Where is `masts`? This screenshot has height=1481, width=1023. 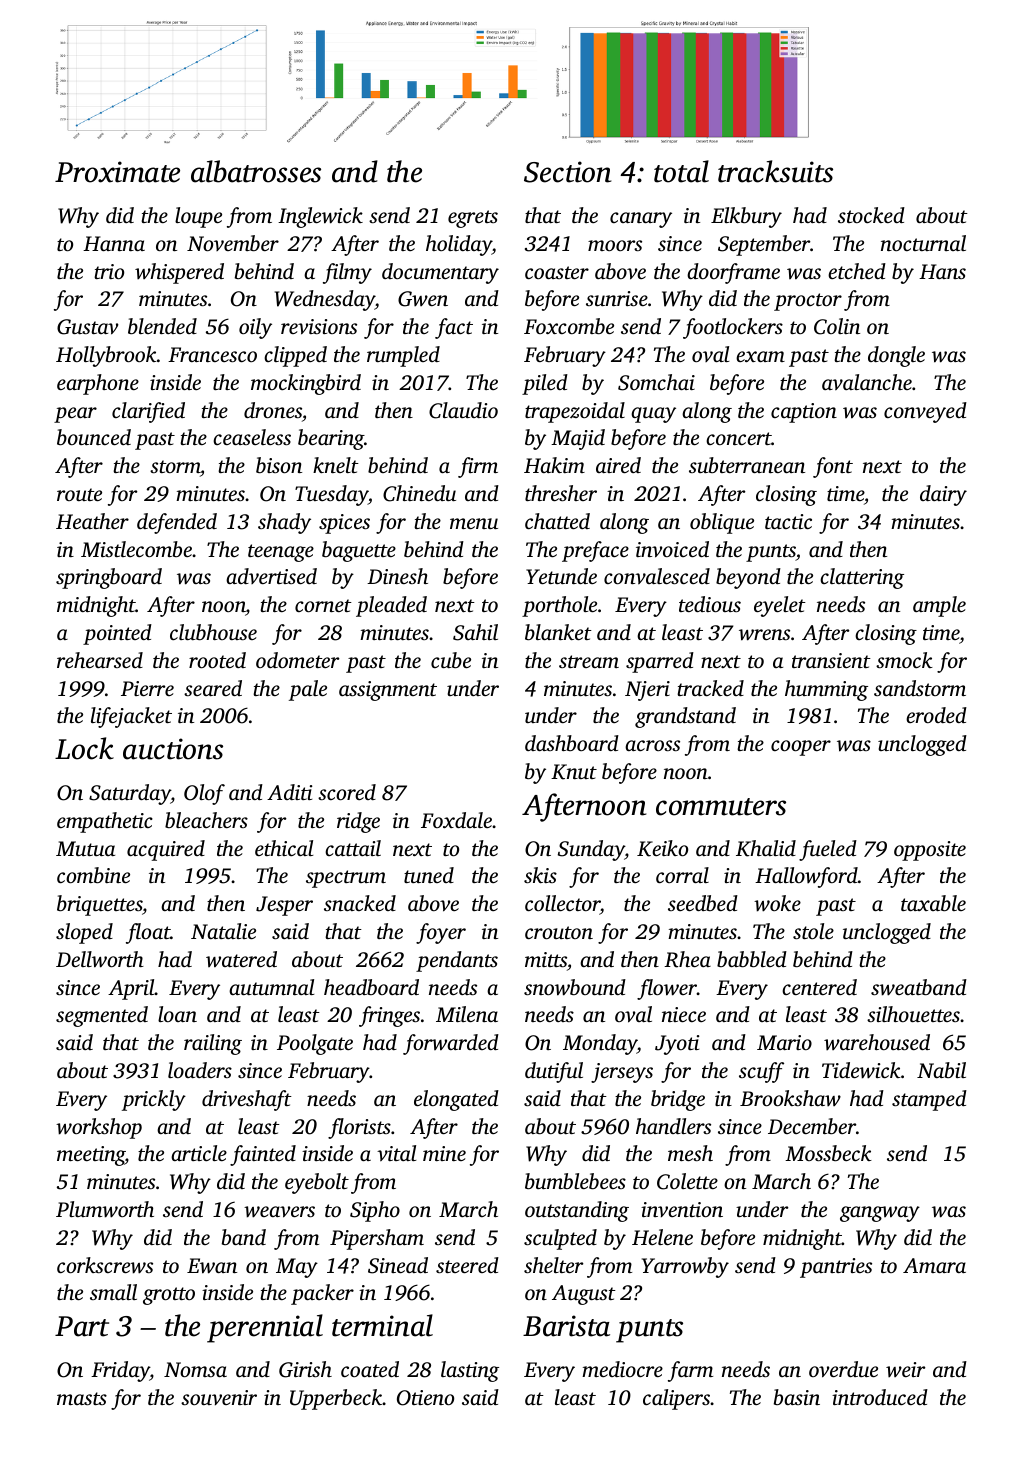 masts is located at coordinates (82, 1398).
